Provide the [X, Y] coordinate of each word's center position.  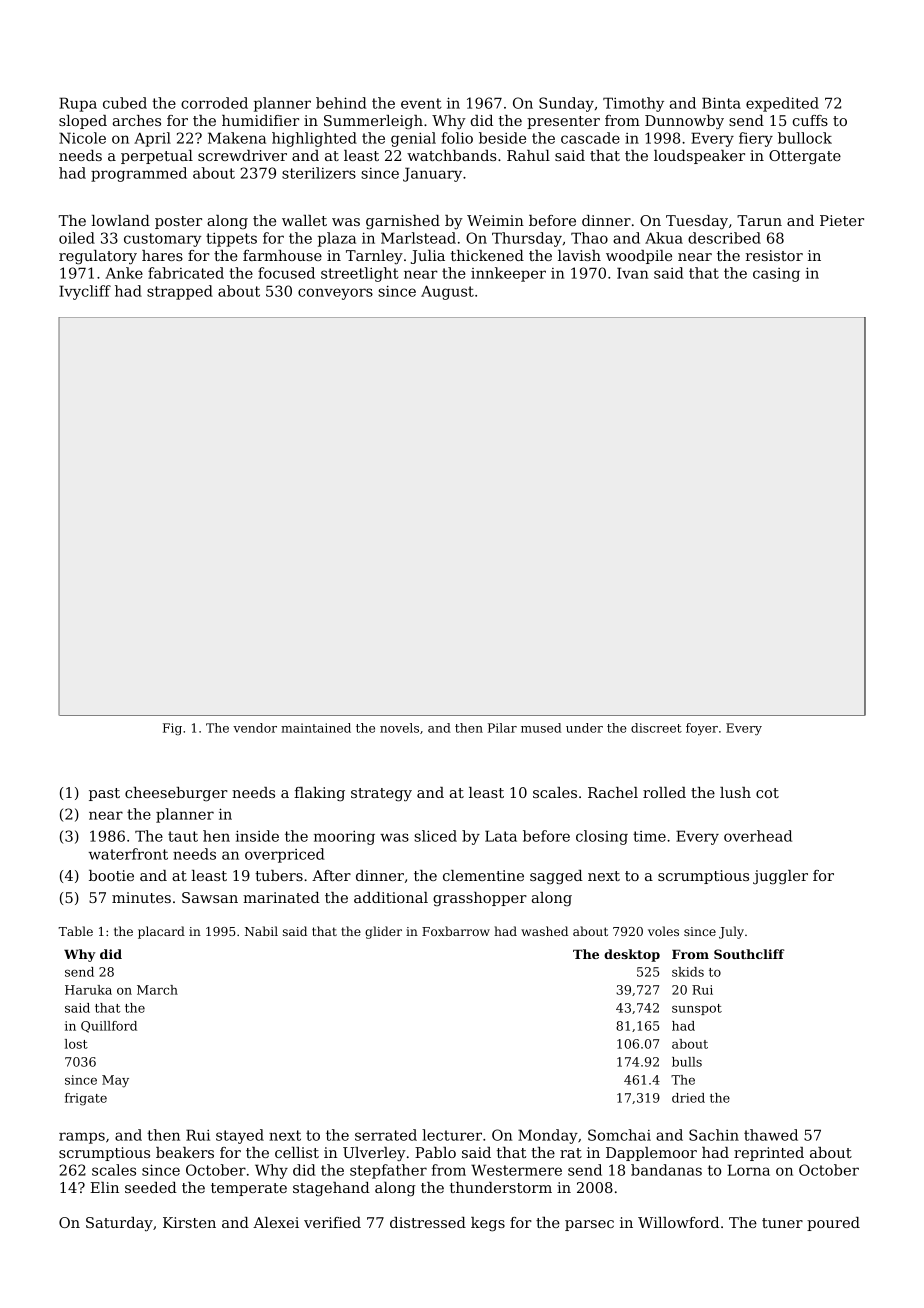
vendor [255, 728]
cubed [125, 103]
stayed [240, 1136]
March [157, 990]
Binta [721, 103]
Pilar [502, 728]
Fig [172, 729]
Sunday [566, 104]
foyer [702, 729]
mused [541, 728]
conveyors [335, 294]
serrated [386, 1135]
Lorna [749, 1170]
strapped [180, 292]
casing [776, 275]
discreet [656, 728]
